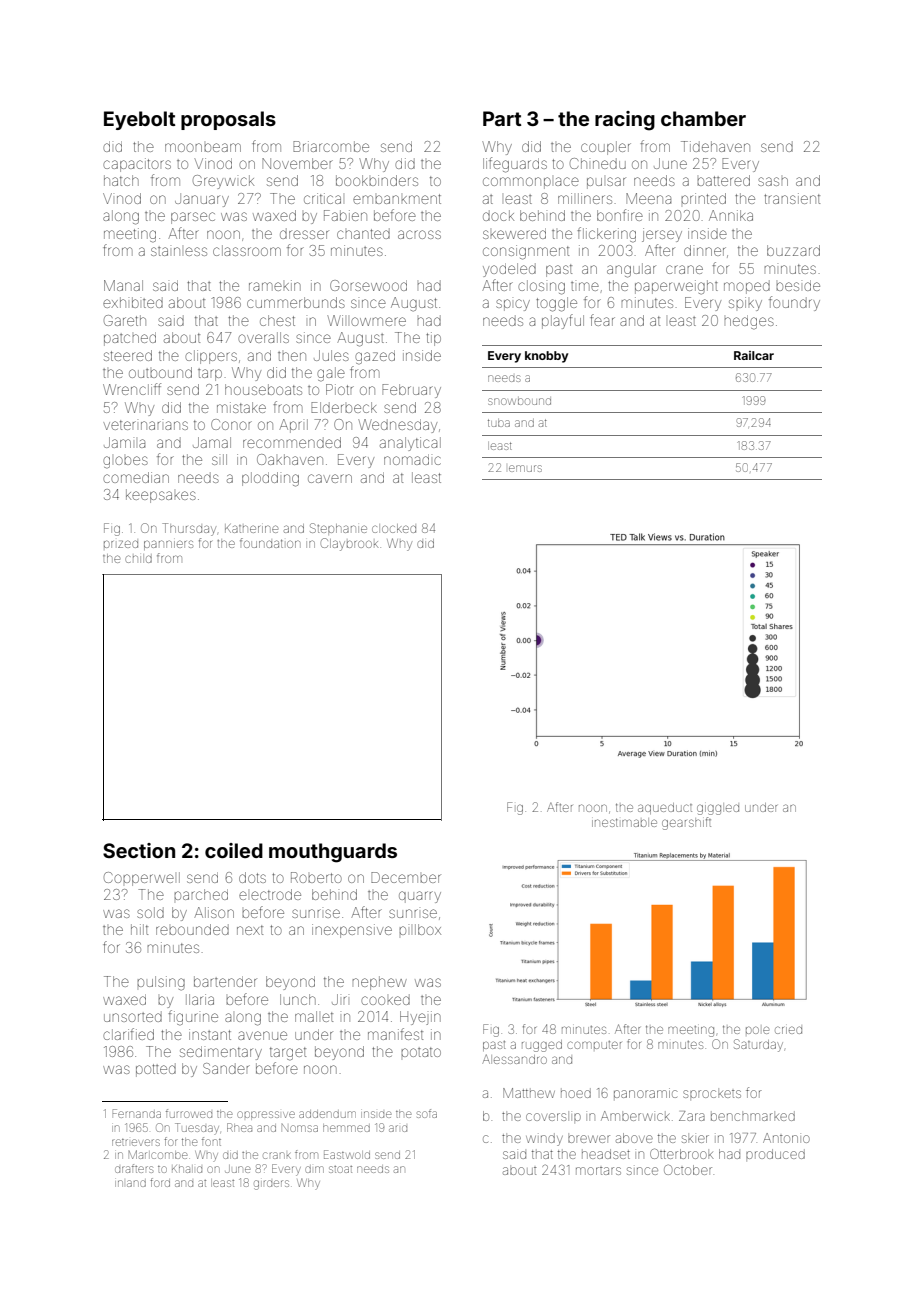 This screenshot has width=924, height=1308. What do you see at coordinates (525, 468) in the screenshot?
I see `lemurs` at bounding box center [525, 468].
